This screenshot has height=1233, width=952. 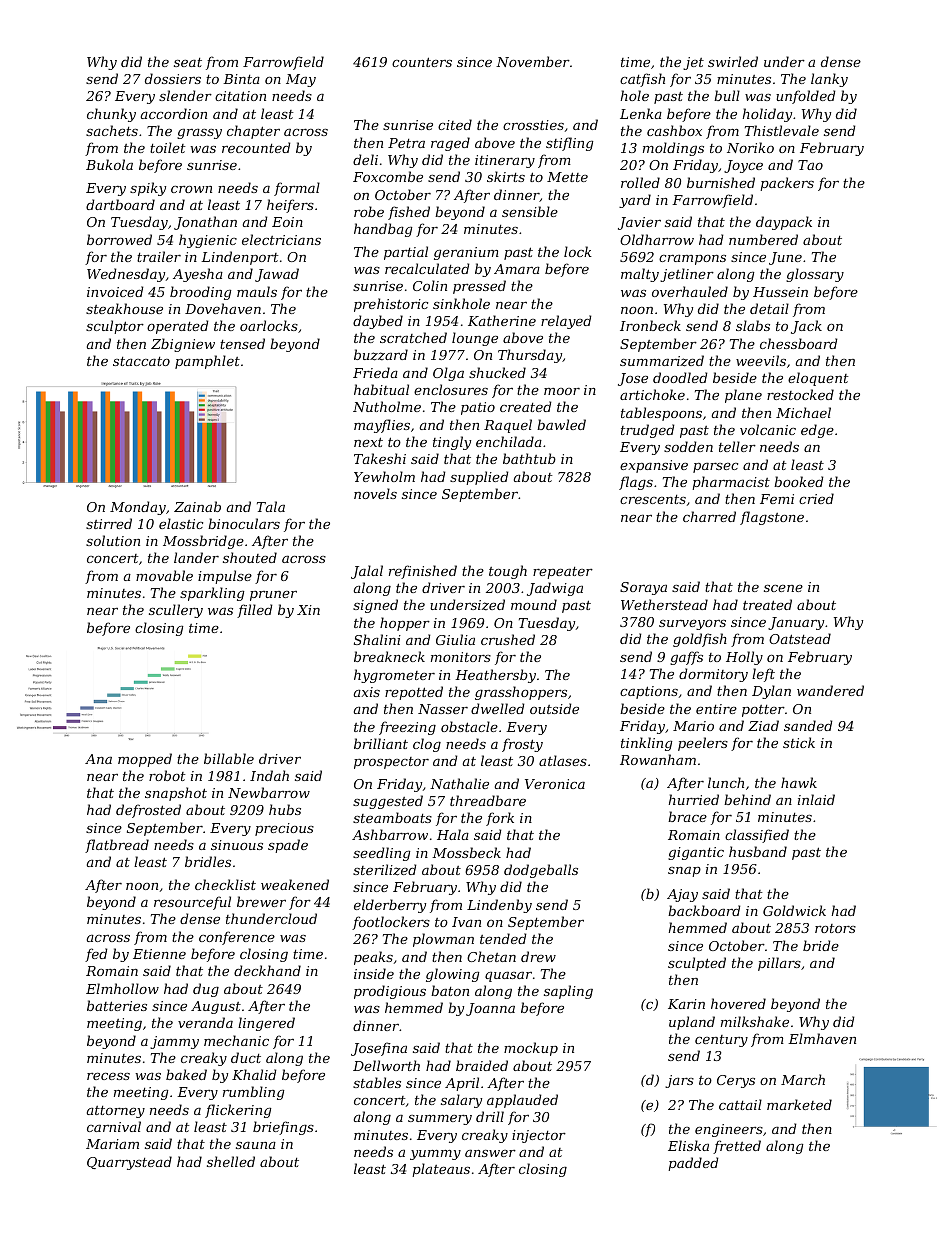 What do you see at coordinates (108, 1076) in the screenshot?
I see `recess` at bounding box center [108, 1076].
